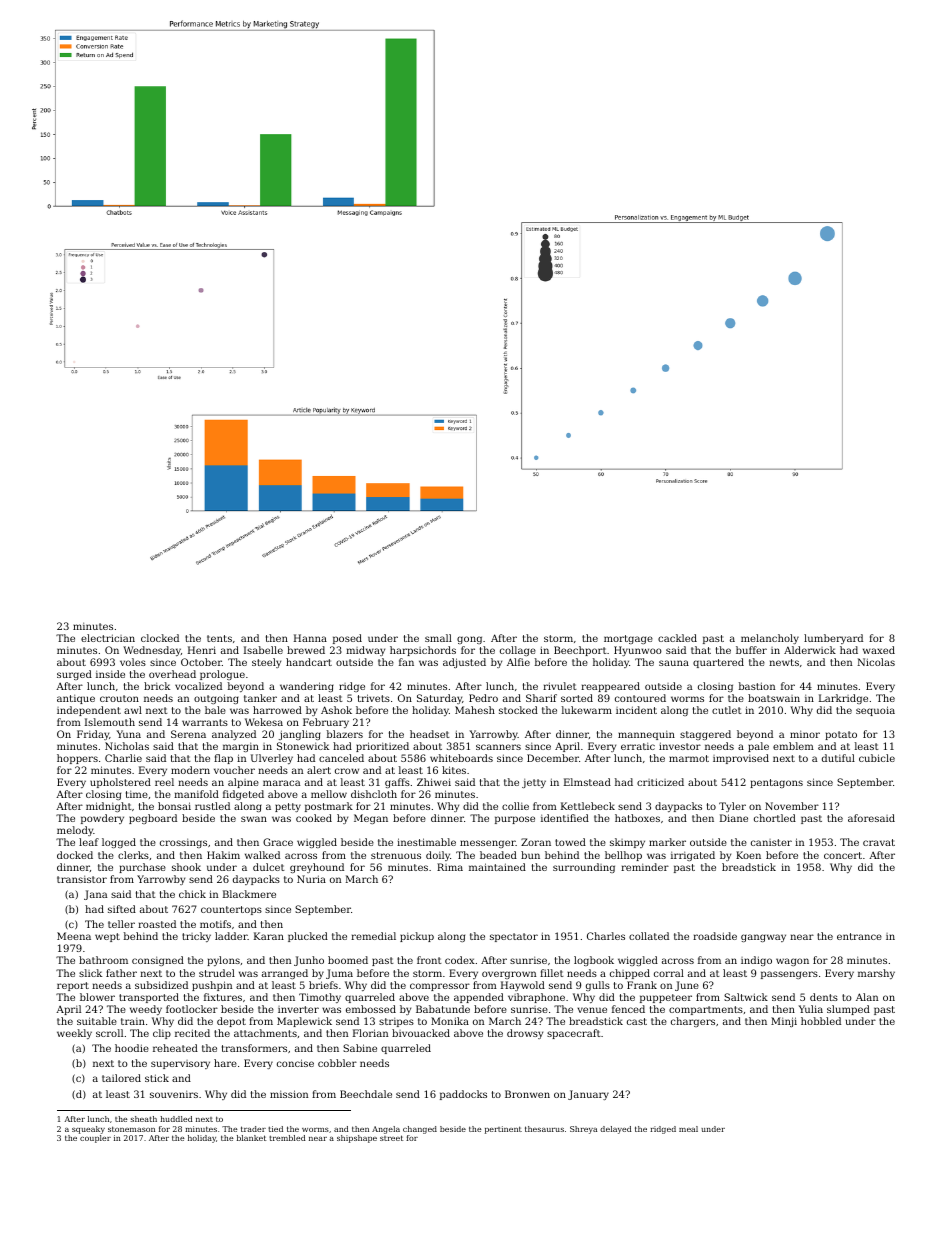 This page has height=1233, width=952. I want to click on small, so click(438, 638).
